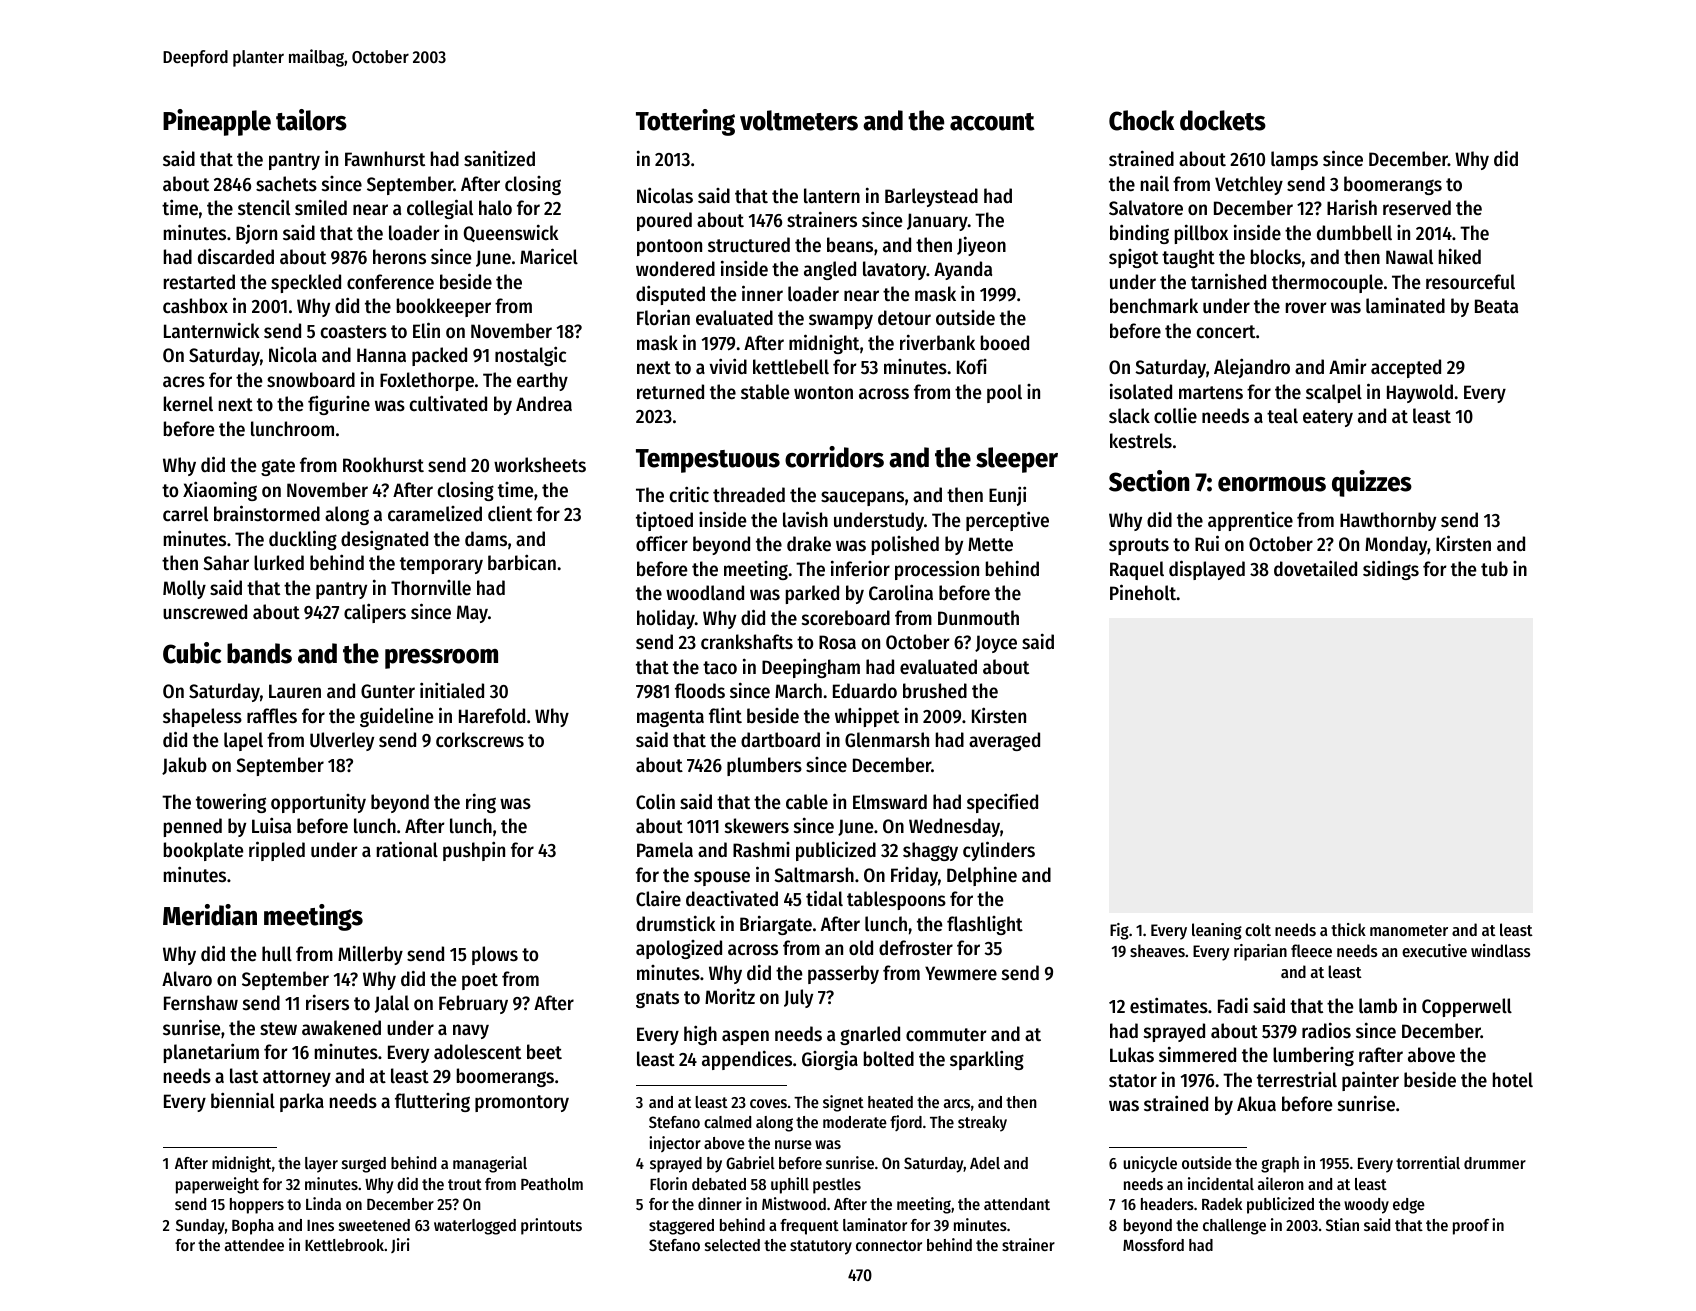 The height and width of the screenshot is (1311, 1696). I want to click on bookkeeper, so click(444, 307).
